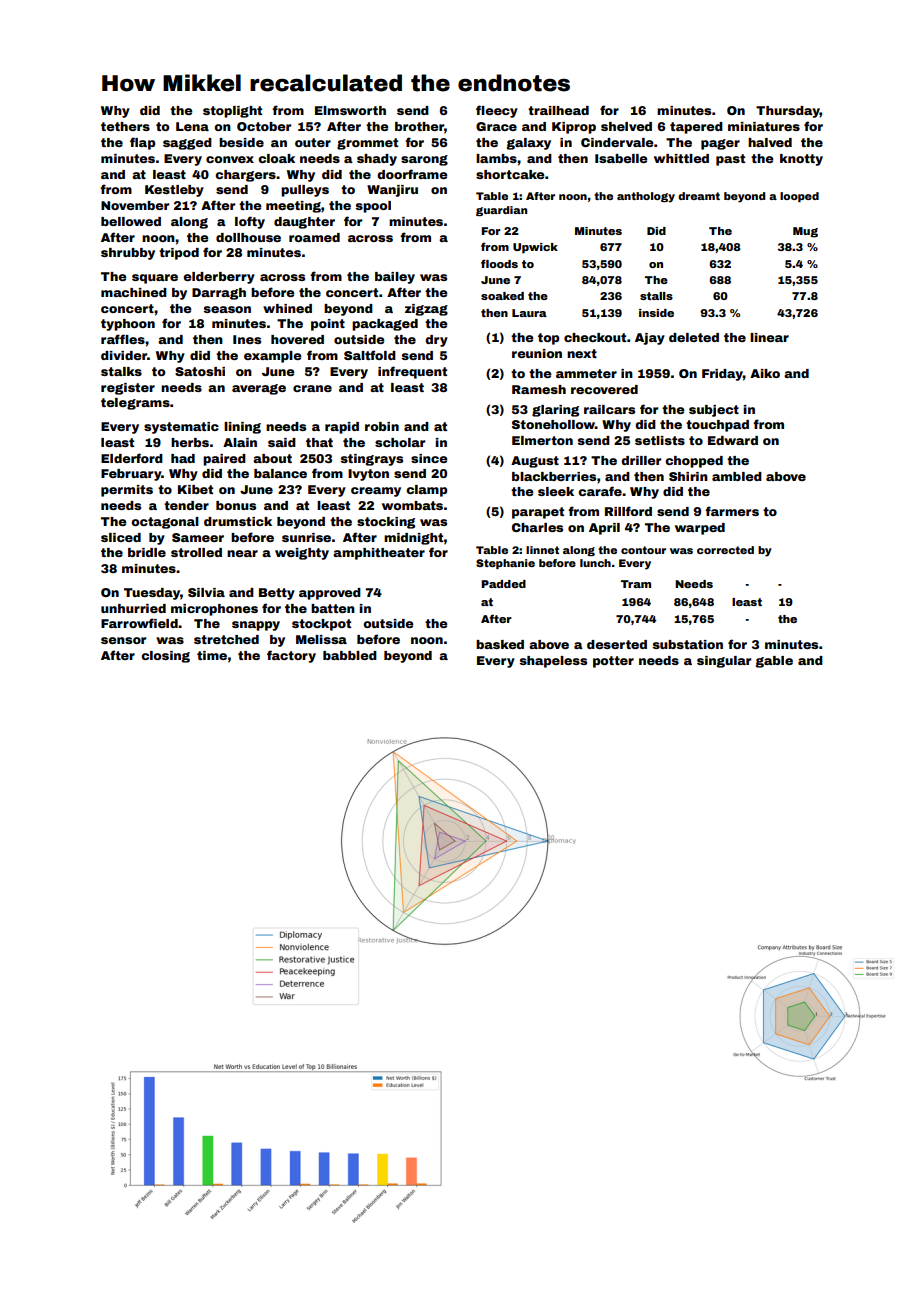 The image size is (924, 1308). Describe the element at coordinates (555, 411) in the page. I see `glaring` at that location.
